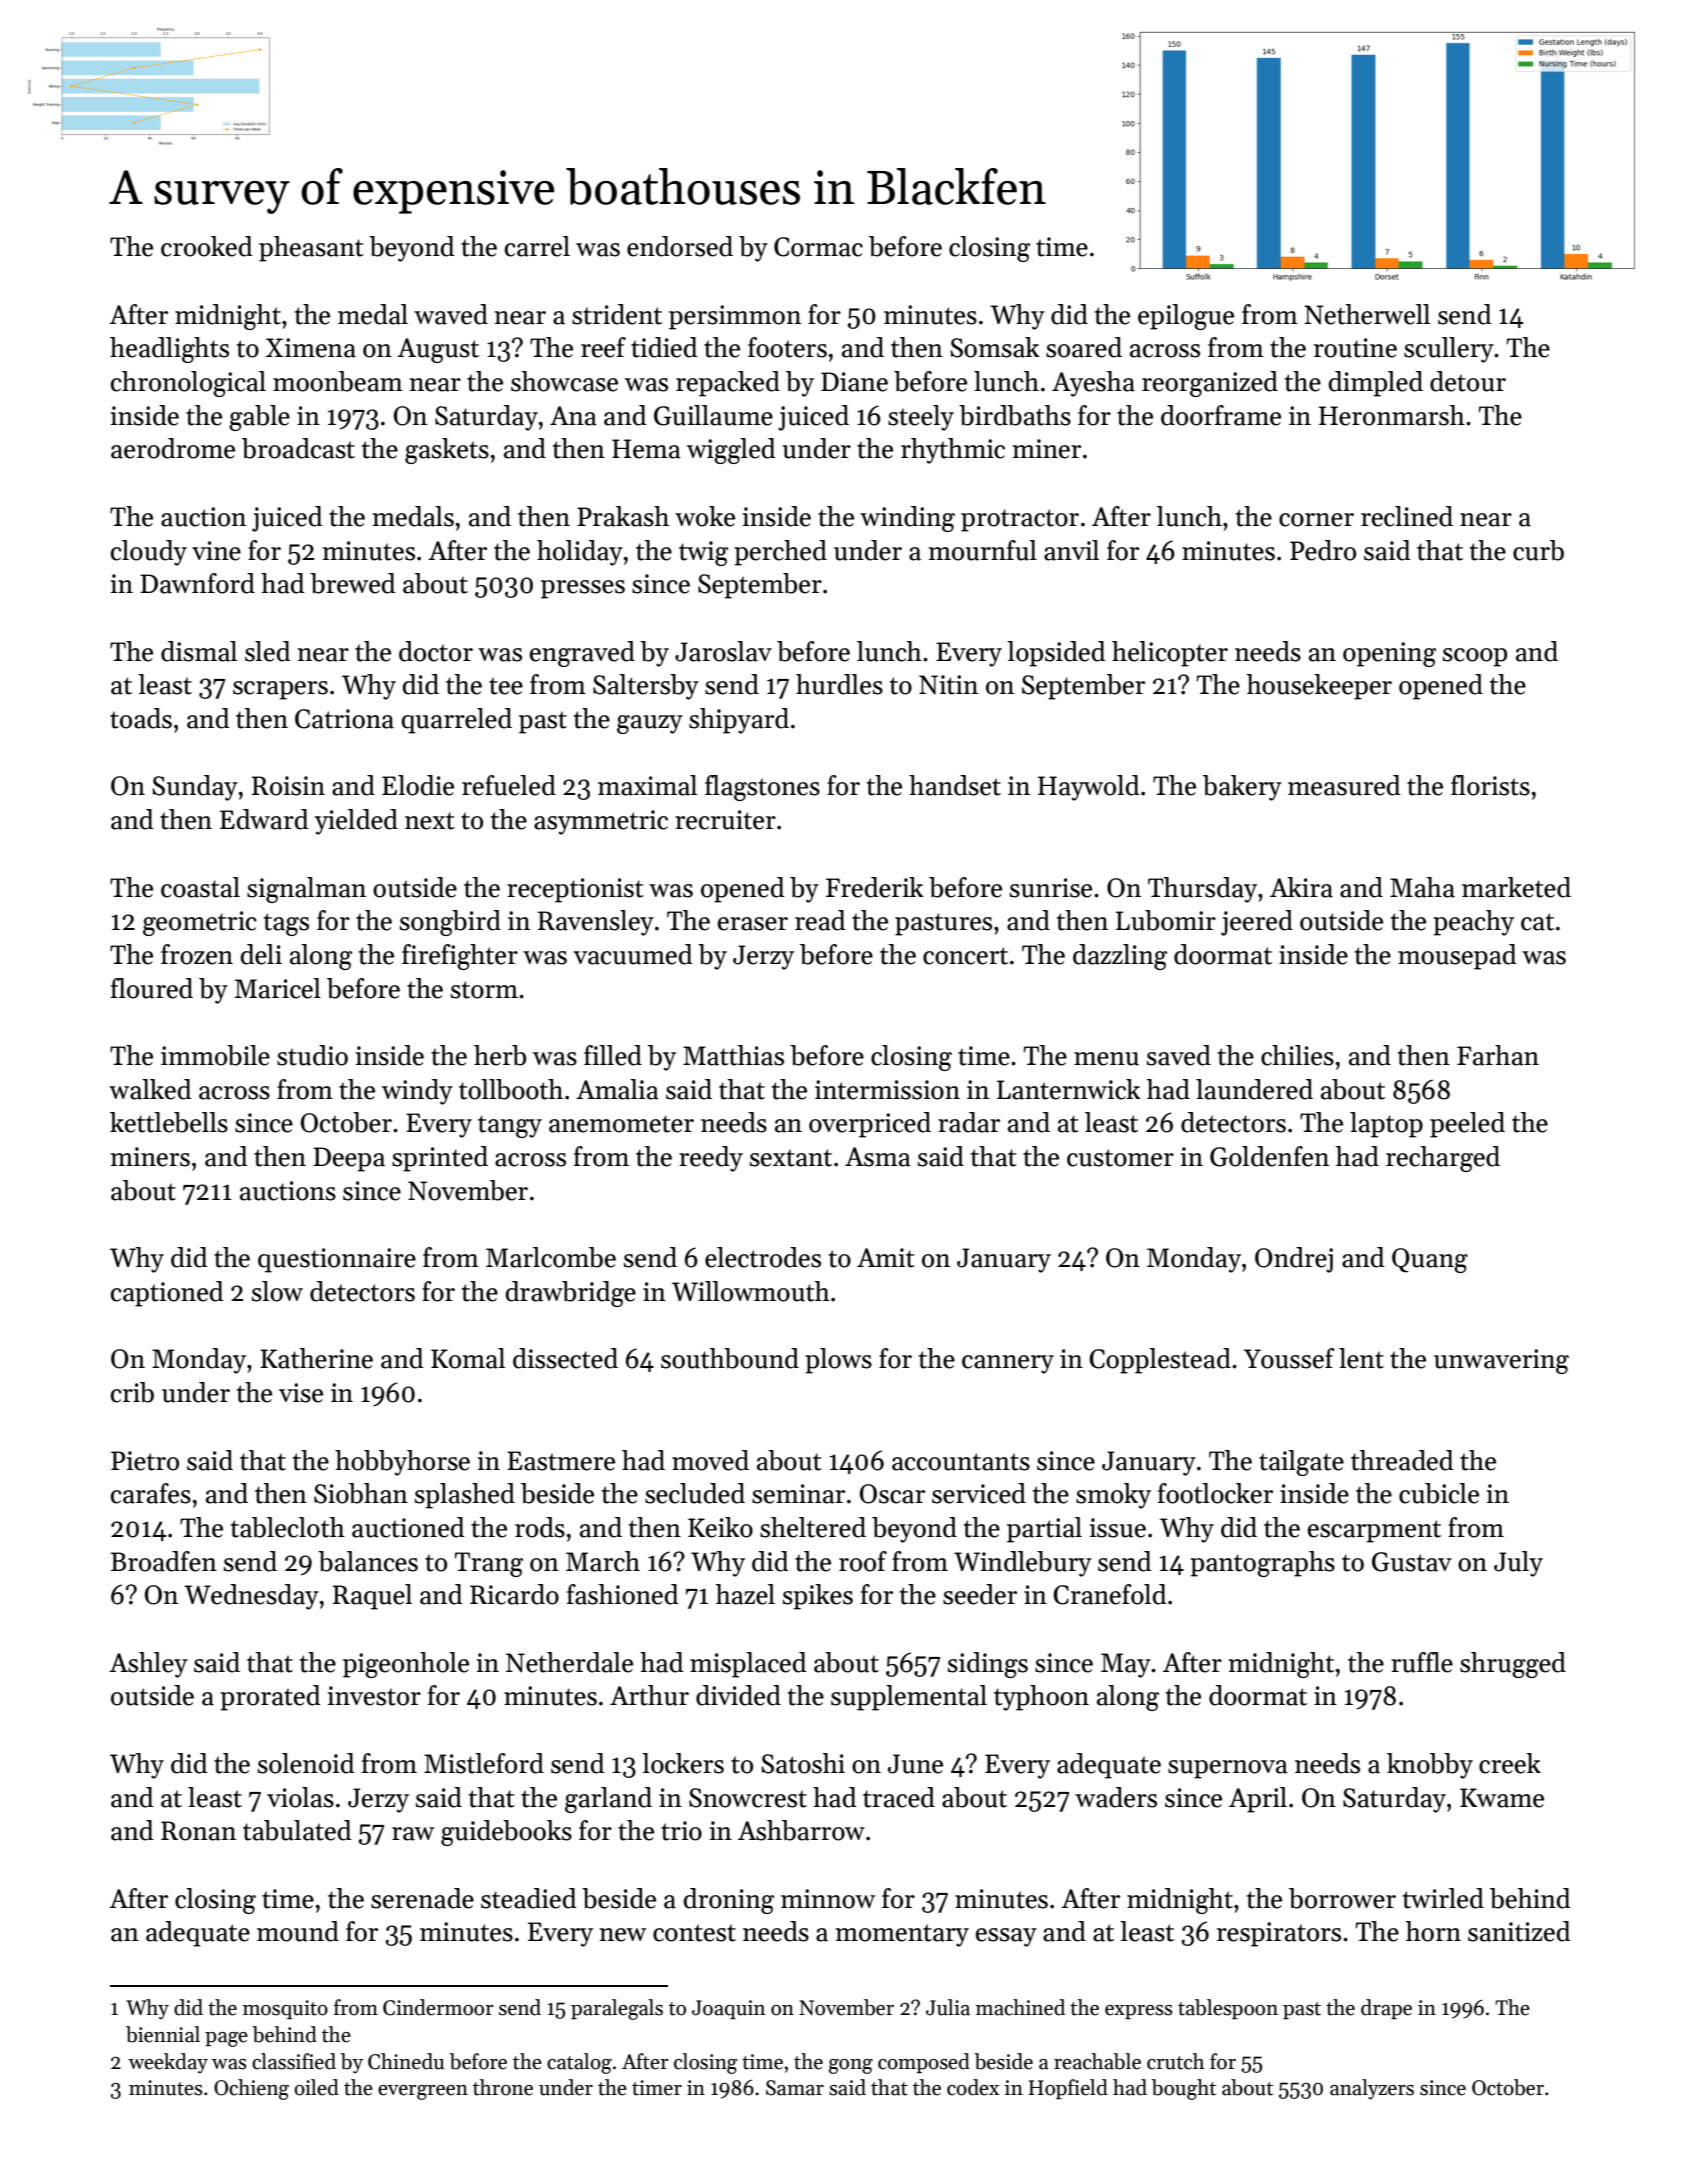 This screenshot has height=2178, width=1683. Describe the element at coordinates (169, 1122) in the screenshot. I see `kettlebells` at that location.
